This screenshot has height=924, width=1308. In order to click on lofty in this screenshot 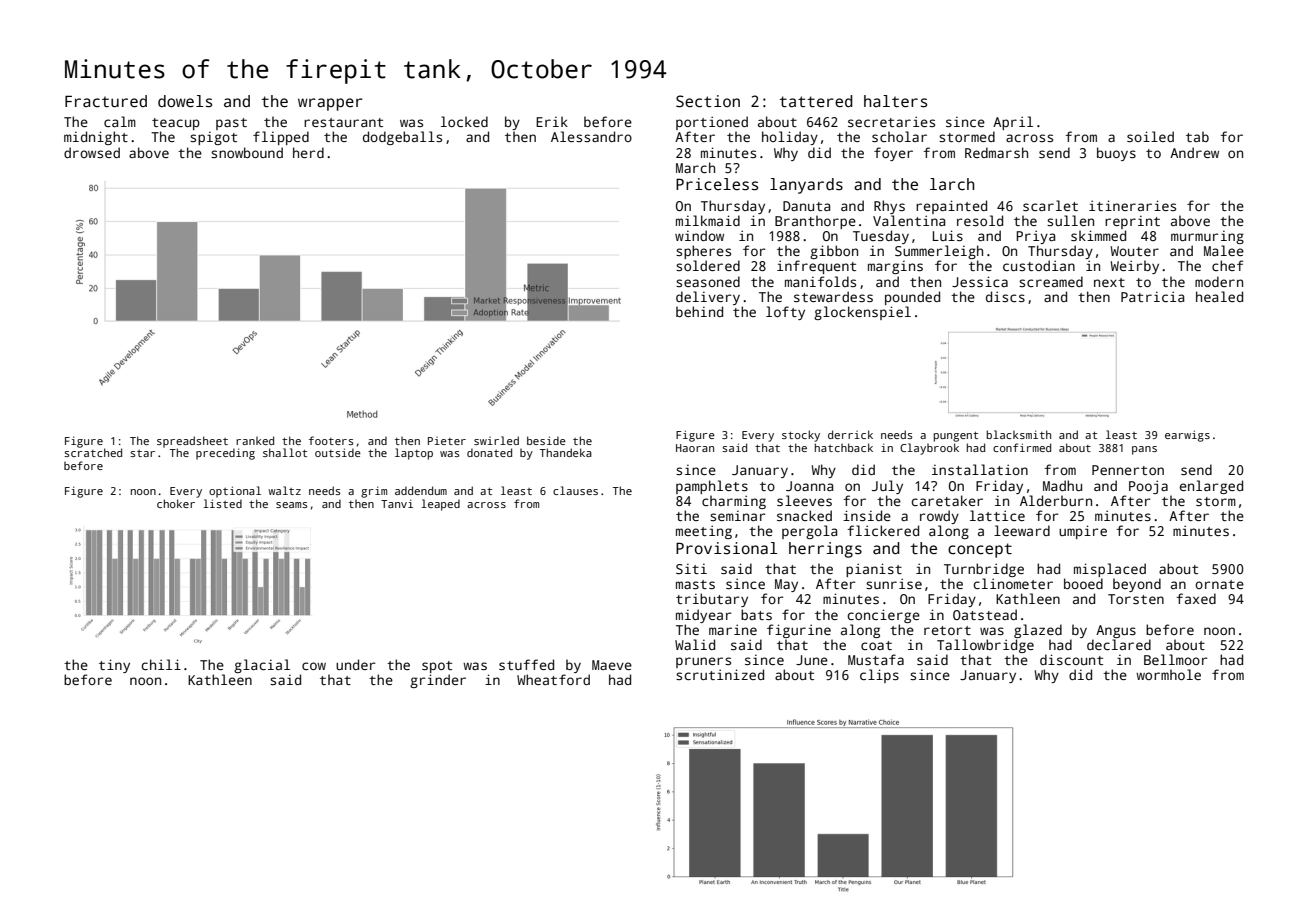, I will do `click(785, 313)`.
